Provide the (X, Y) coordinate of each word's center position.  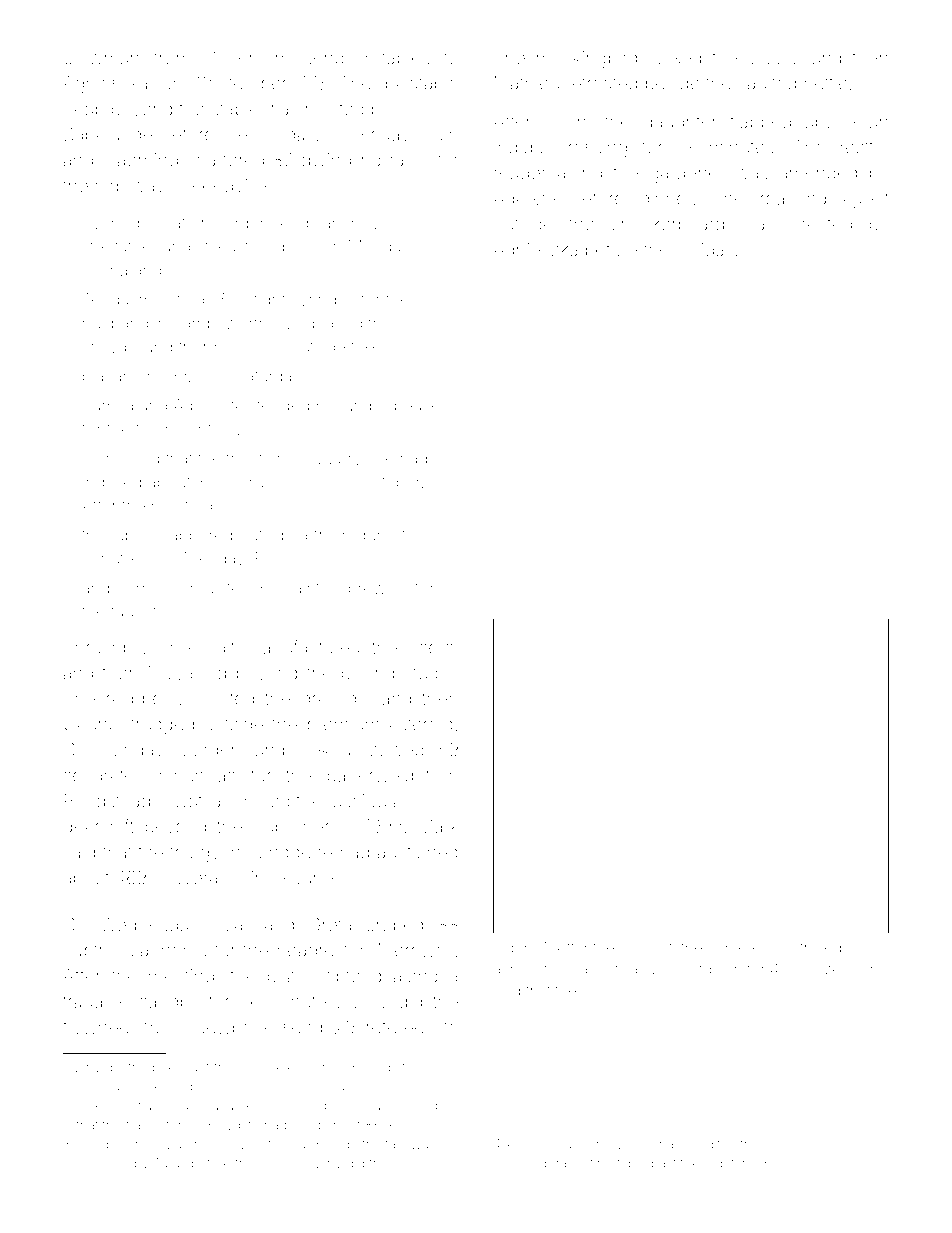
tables (406, 58)
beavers (424, 405)
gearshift (99, 828)
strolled (817, 948)
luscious (362, 801)
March (182, 1144)
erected (821, 224)
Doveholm (247, 57)
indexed (112, 482)
